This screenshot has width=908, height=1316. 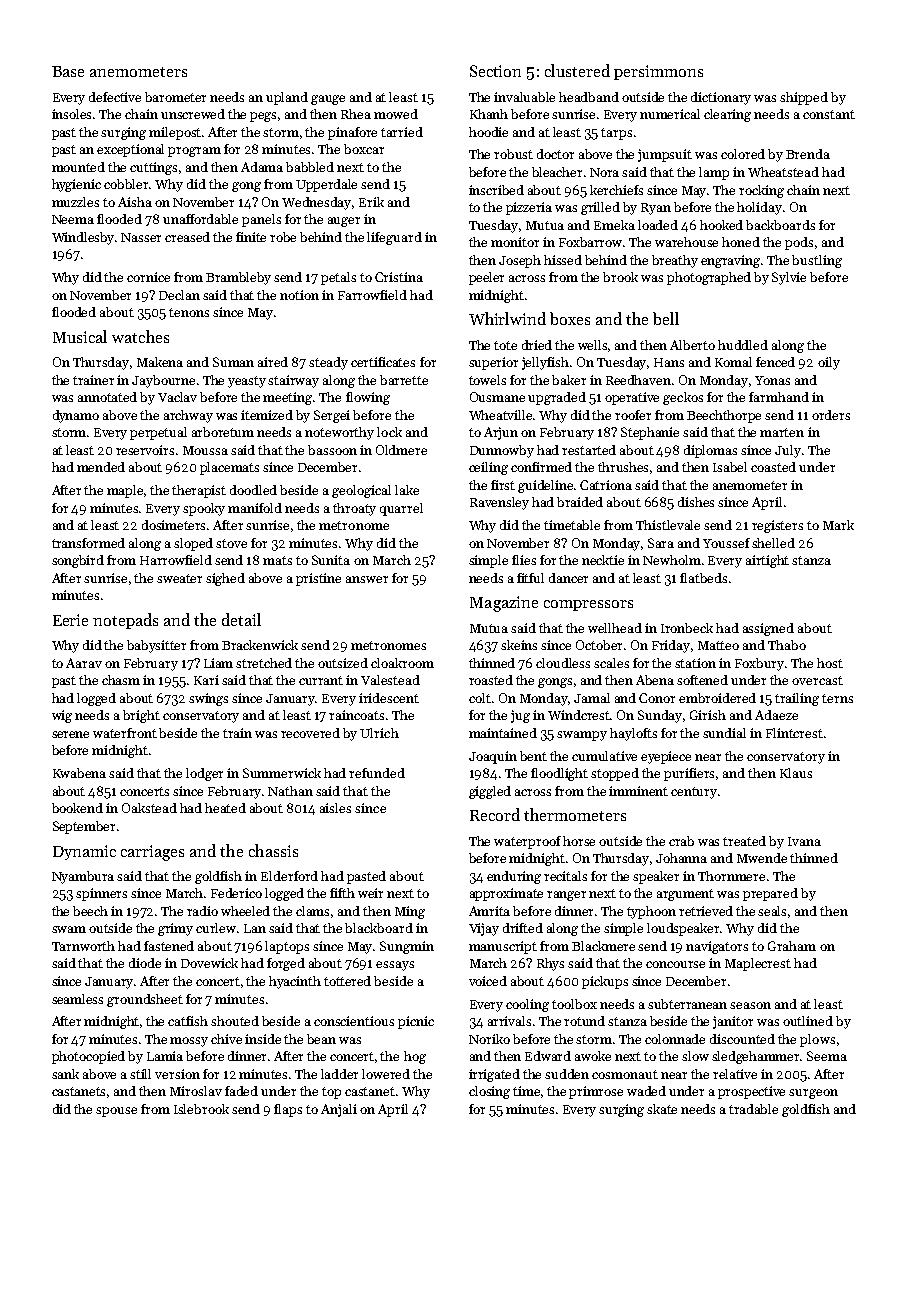 I want to click on Aarav, so click(x=84, y=663).
